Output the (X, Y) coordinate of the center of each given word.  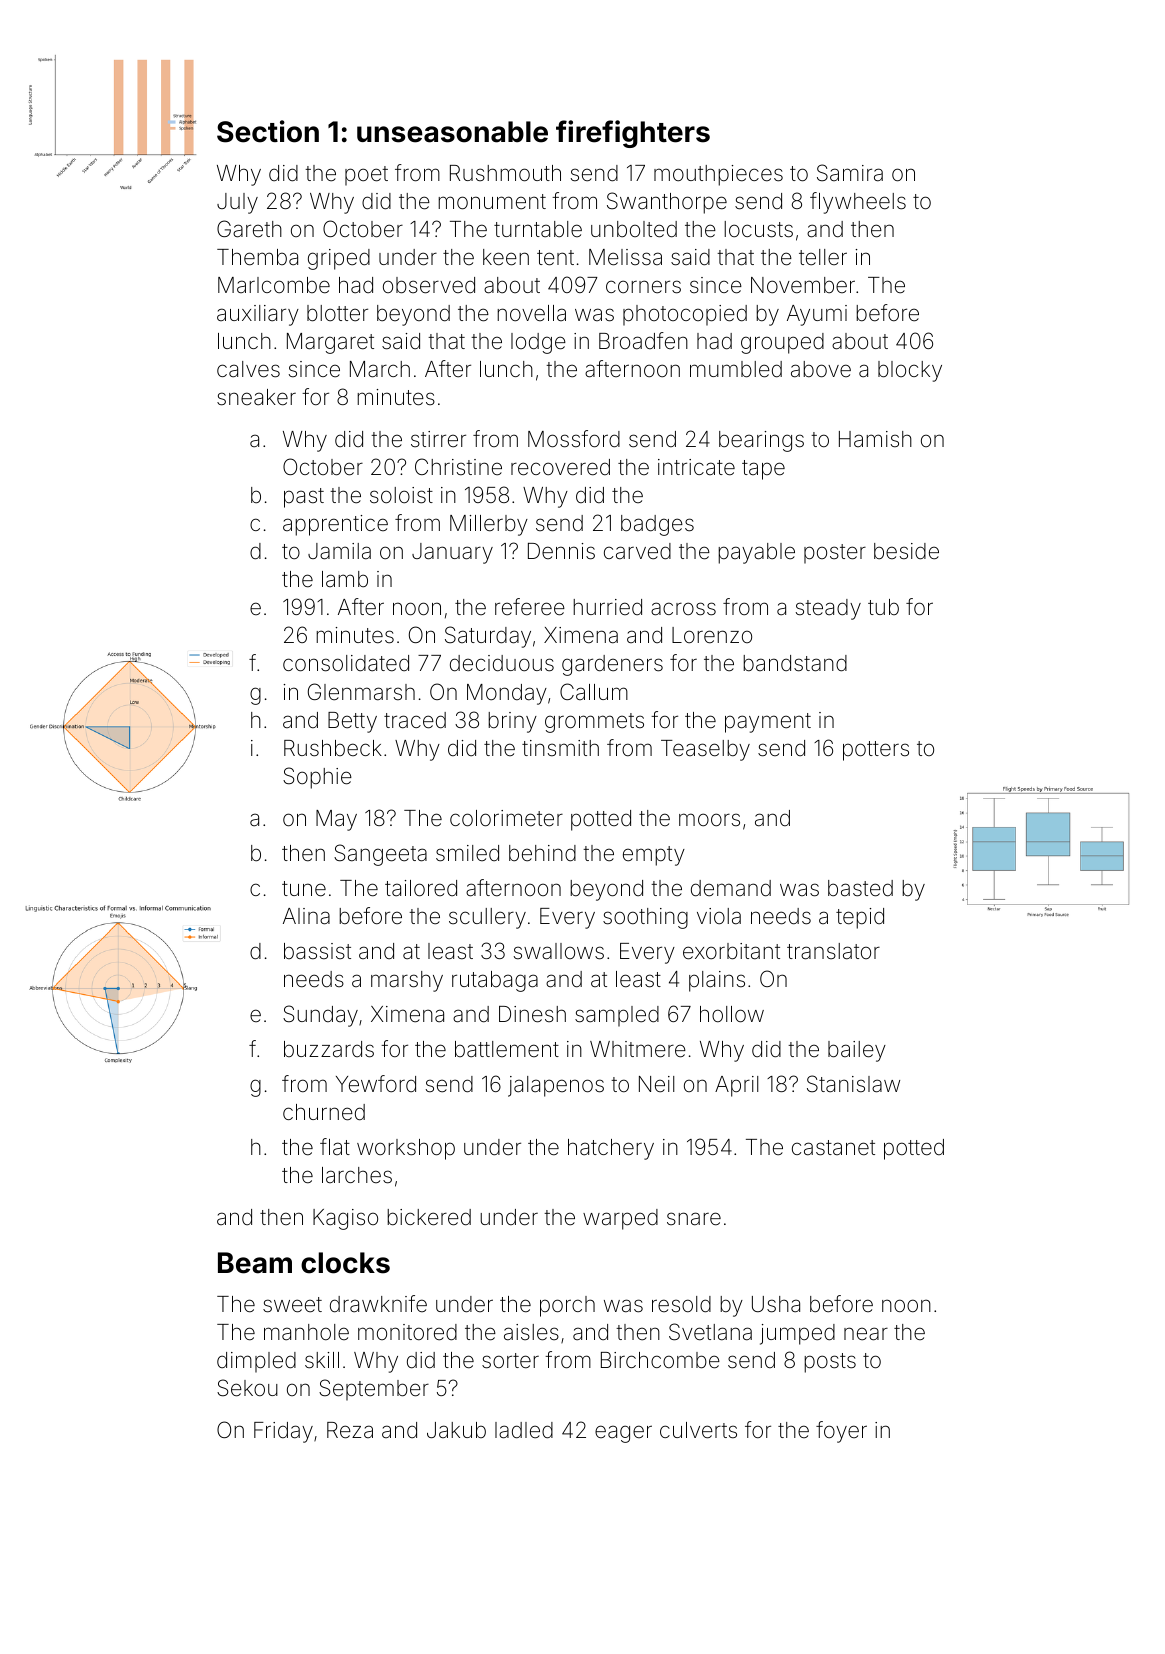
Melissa (625, 257)
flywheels (858, 203)
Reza (350, 1430)
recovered (560, 467)
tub (883, 607)
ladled (524, 1430)
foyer (841, 1432)
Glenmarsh (361, 692)
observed (429, 285)
